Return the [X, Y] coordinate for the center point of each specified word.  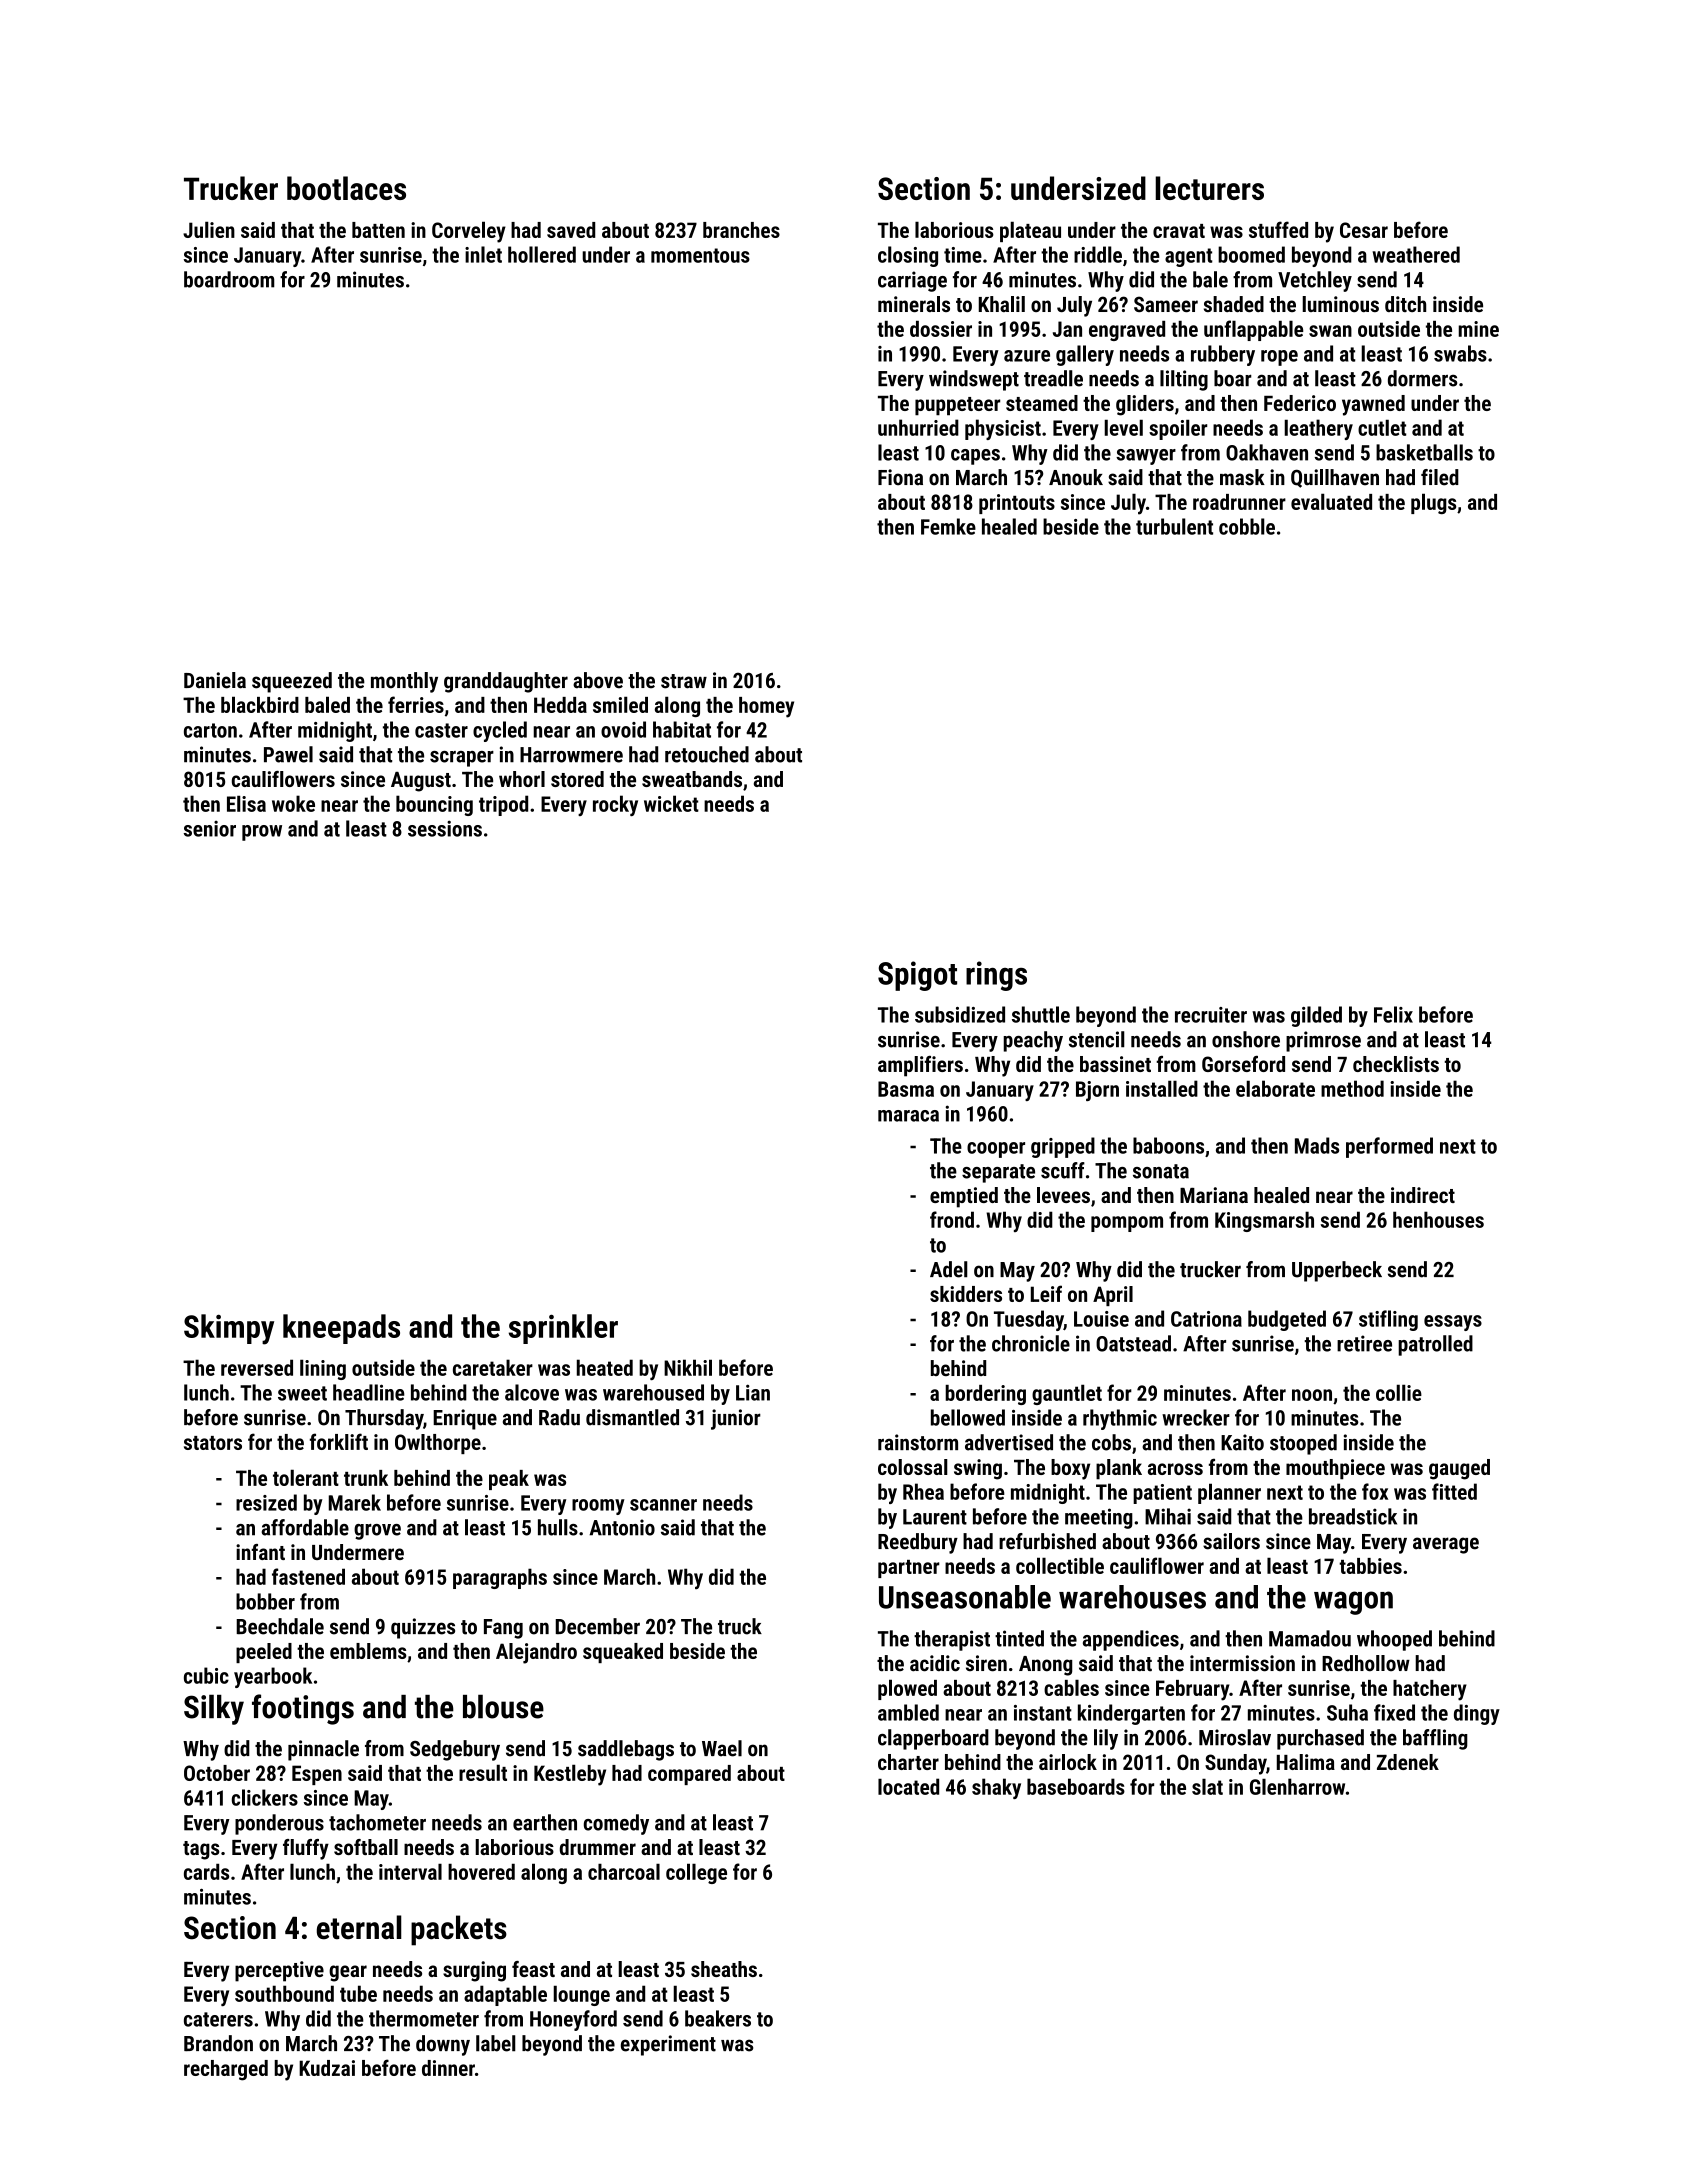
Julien [209, 229]
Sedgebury [455, 1750]
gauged [1459, 1469]
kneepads [341, 1329]
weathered [1416, 254]
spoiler [1178, 429]
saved [571, 230]
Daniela [215, 680]
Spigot [917, 976]
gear [348, 1973]
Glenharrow [1297, 1786]
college [696, 1873]
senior [210, 828]
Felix [1393, 1014]
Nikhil [688, 1367]
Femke [948, 526]
